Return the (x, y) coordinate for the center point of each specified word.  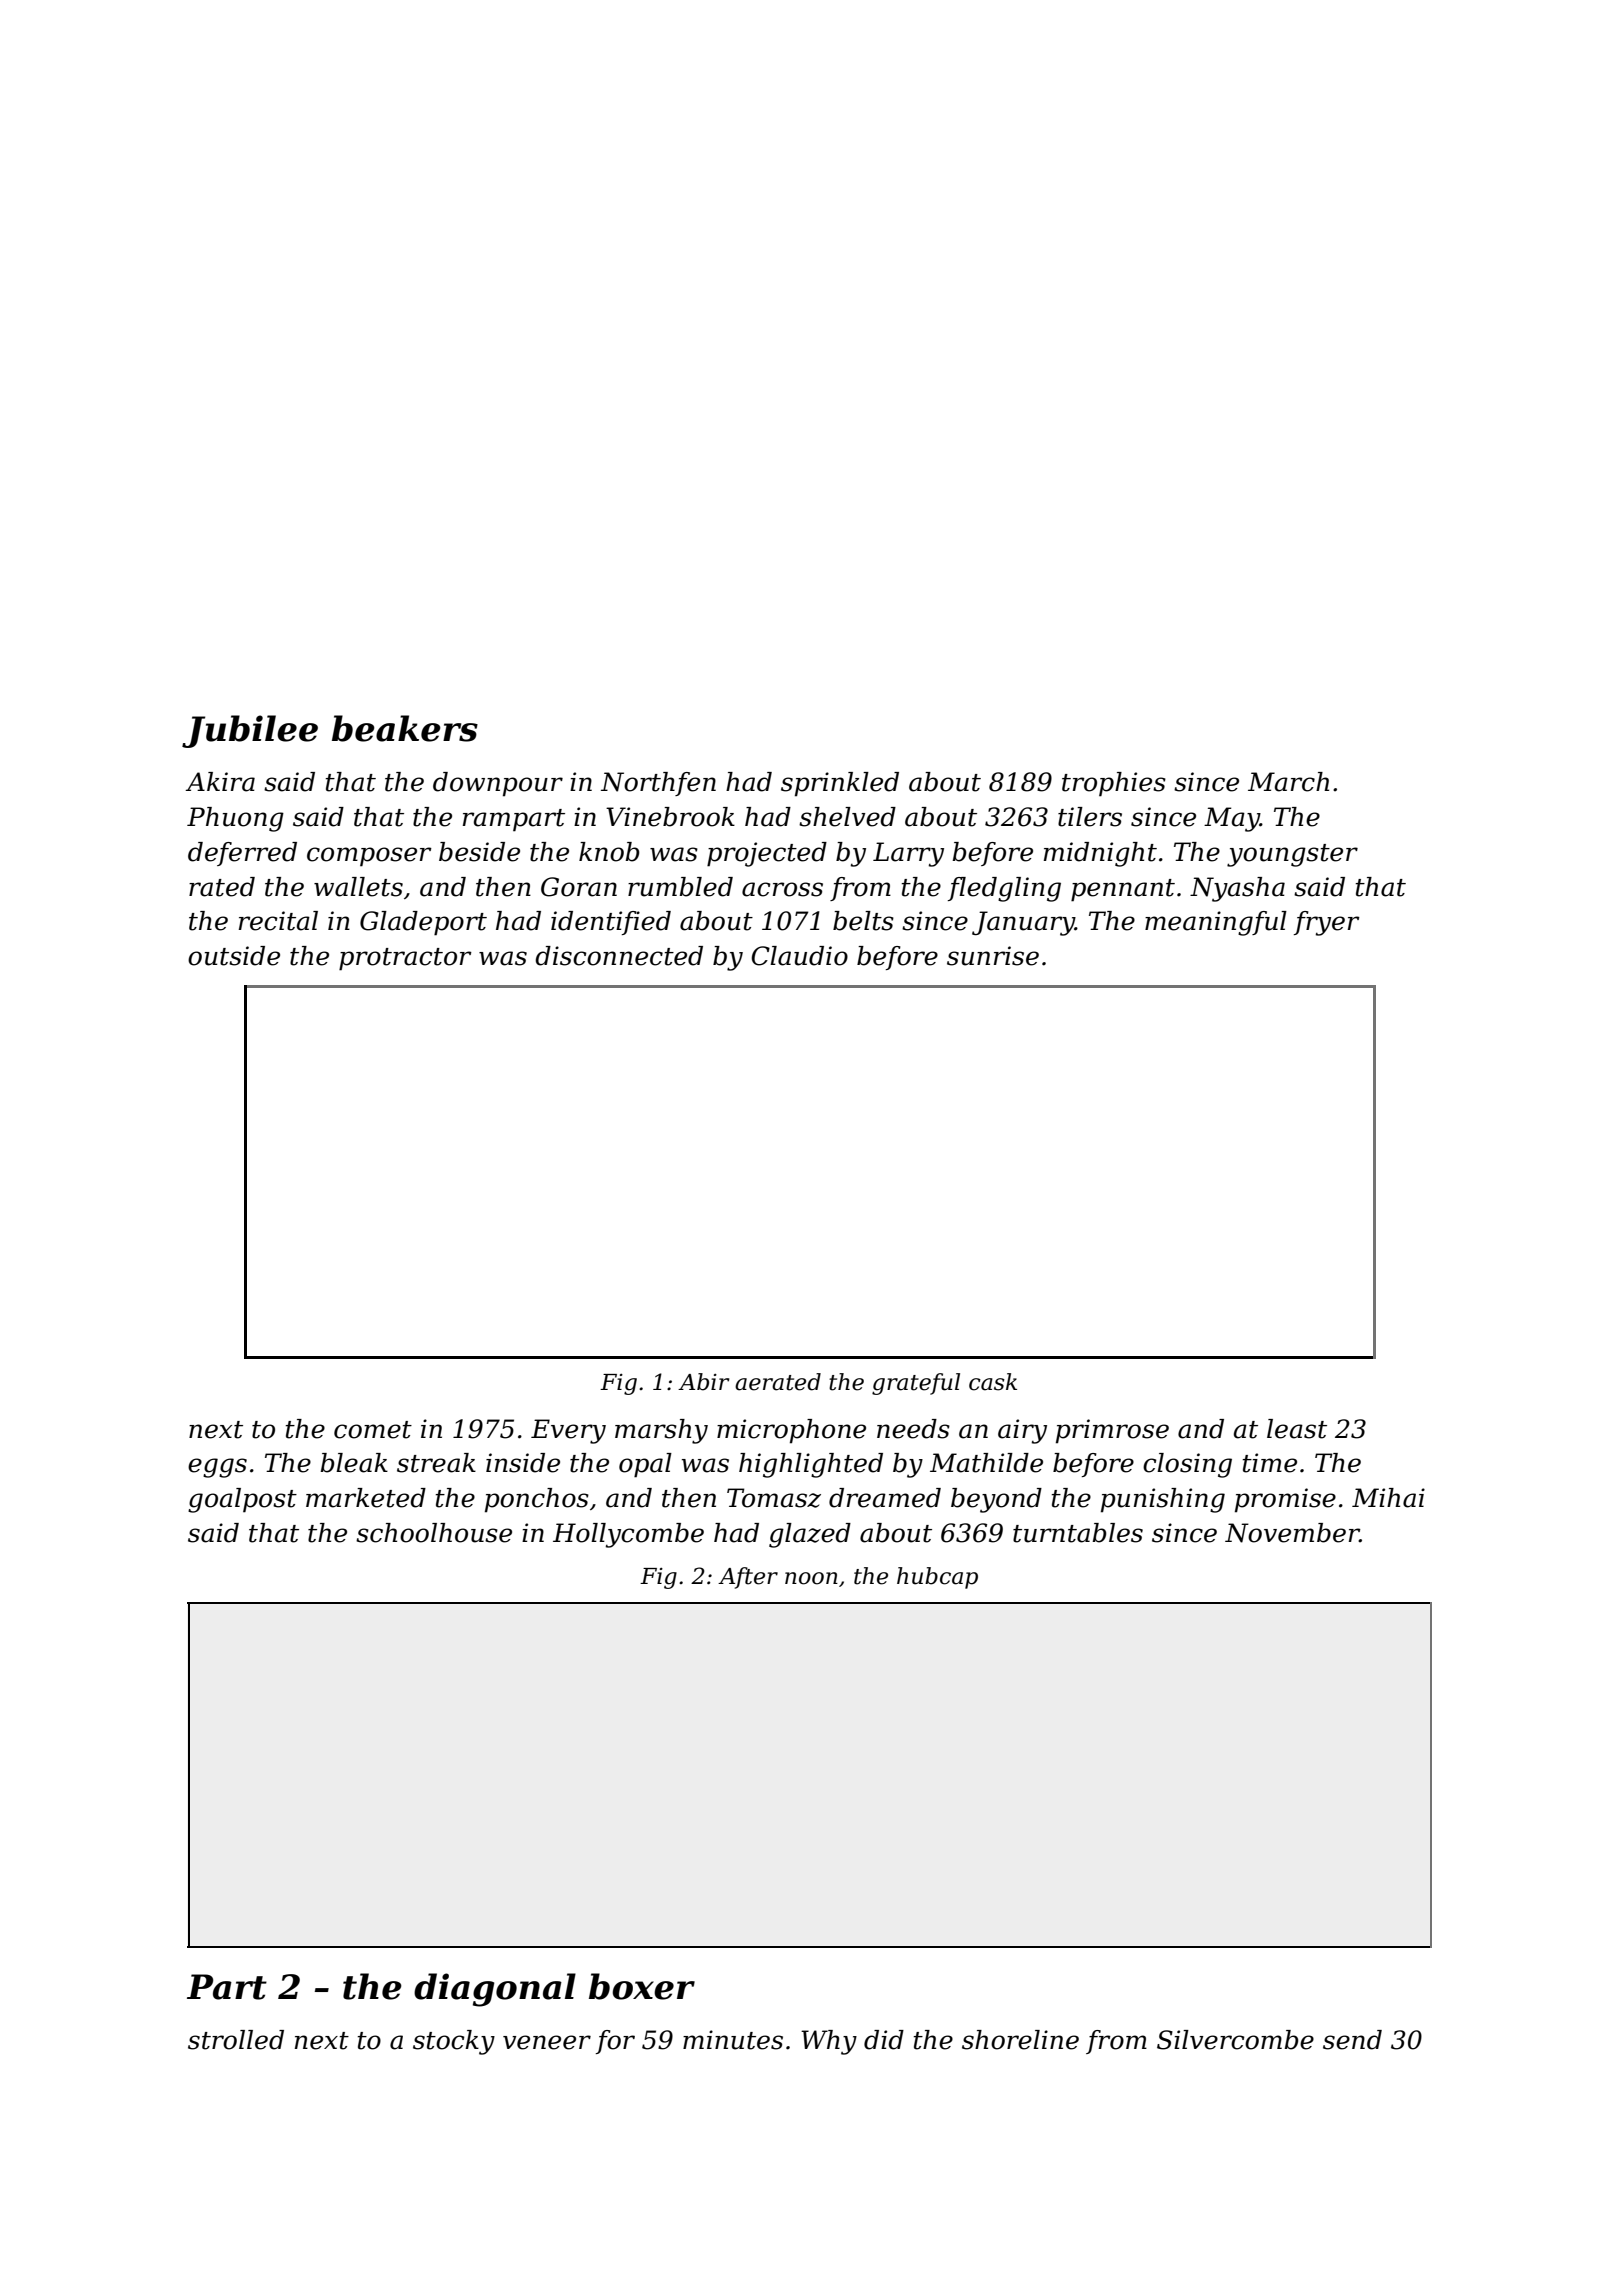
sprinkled (840, 784)
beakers (405, 728)
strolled (236, 2040)
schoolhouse (434, 1533)
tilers (1090, 817)
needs (913, 1429)
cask (993, 1382)
